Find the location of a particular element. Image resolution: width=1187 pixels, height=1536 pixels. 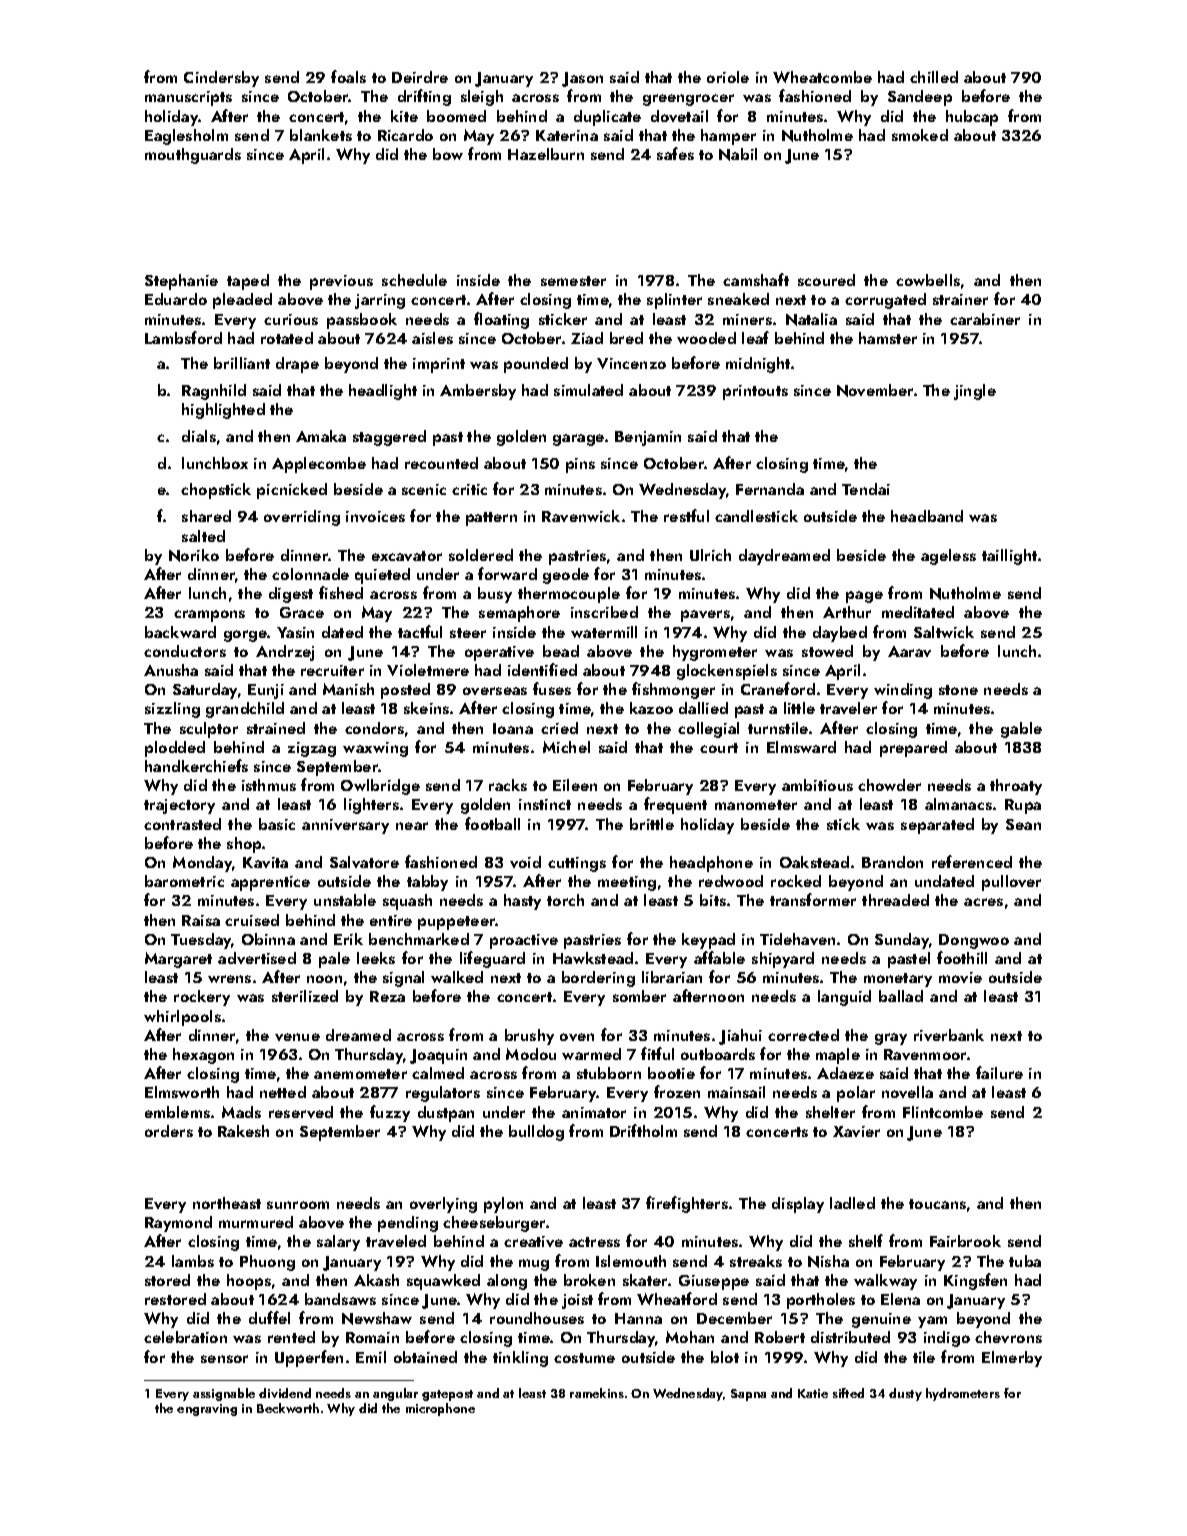

basic is located at coordinates (277, 824).
